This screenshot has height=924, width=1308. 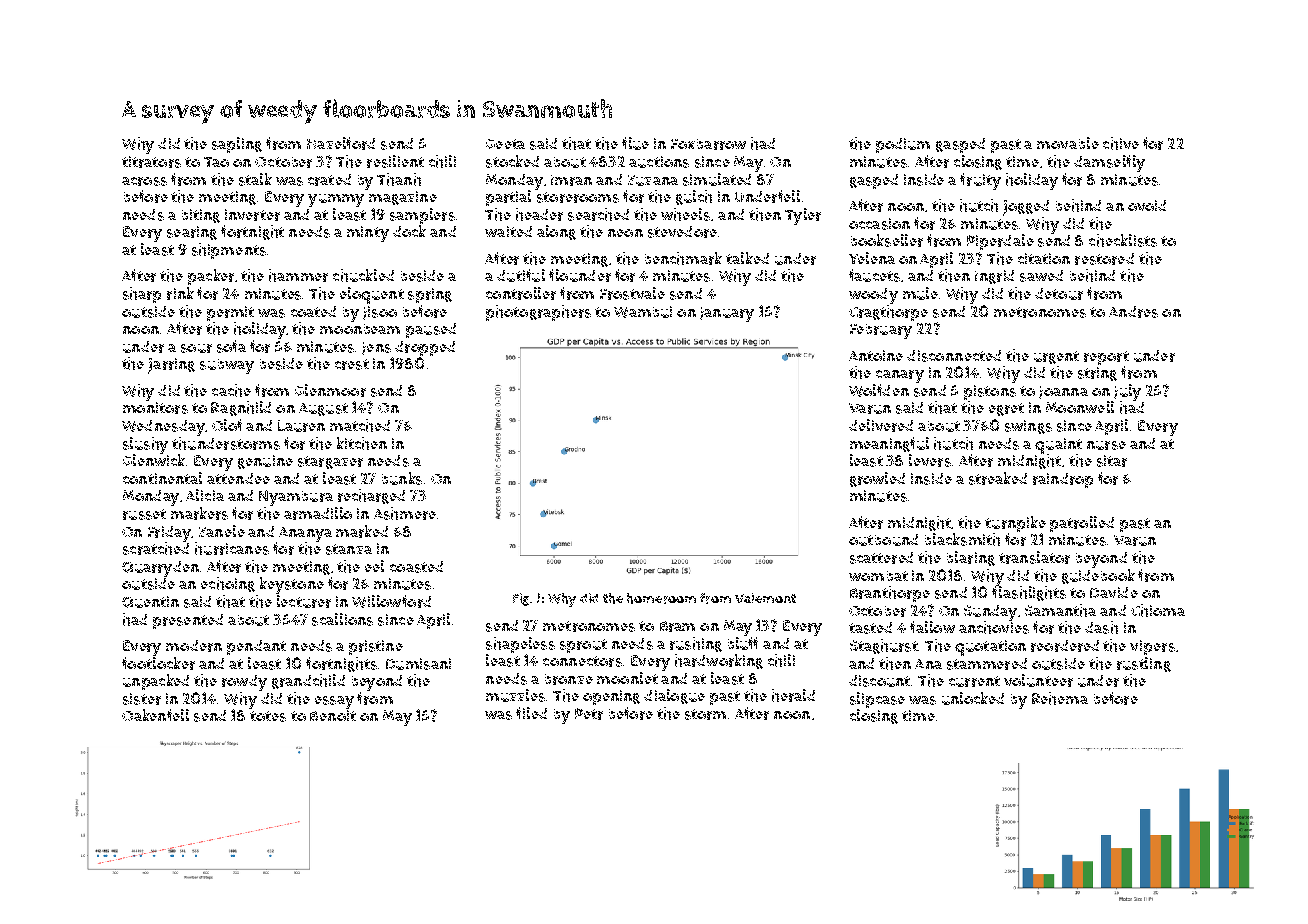 What do you see at coordinates (890, 594) in the screenshot?
I see `Branthorpe` at bounding box center [890, 594].
